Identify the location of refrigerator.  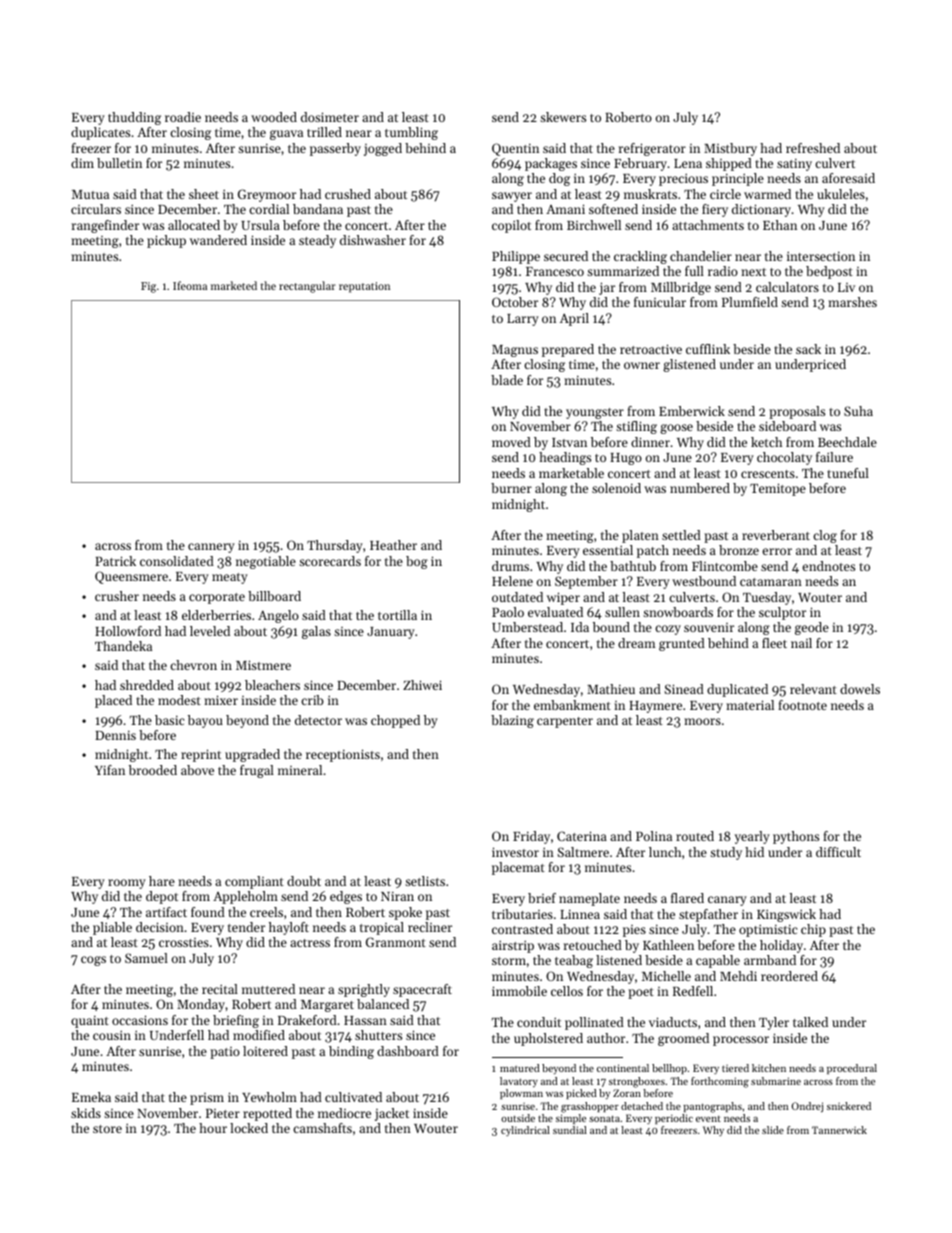
(652, 149).
